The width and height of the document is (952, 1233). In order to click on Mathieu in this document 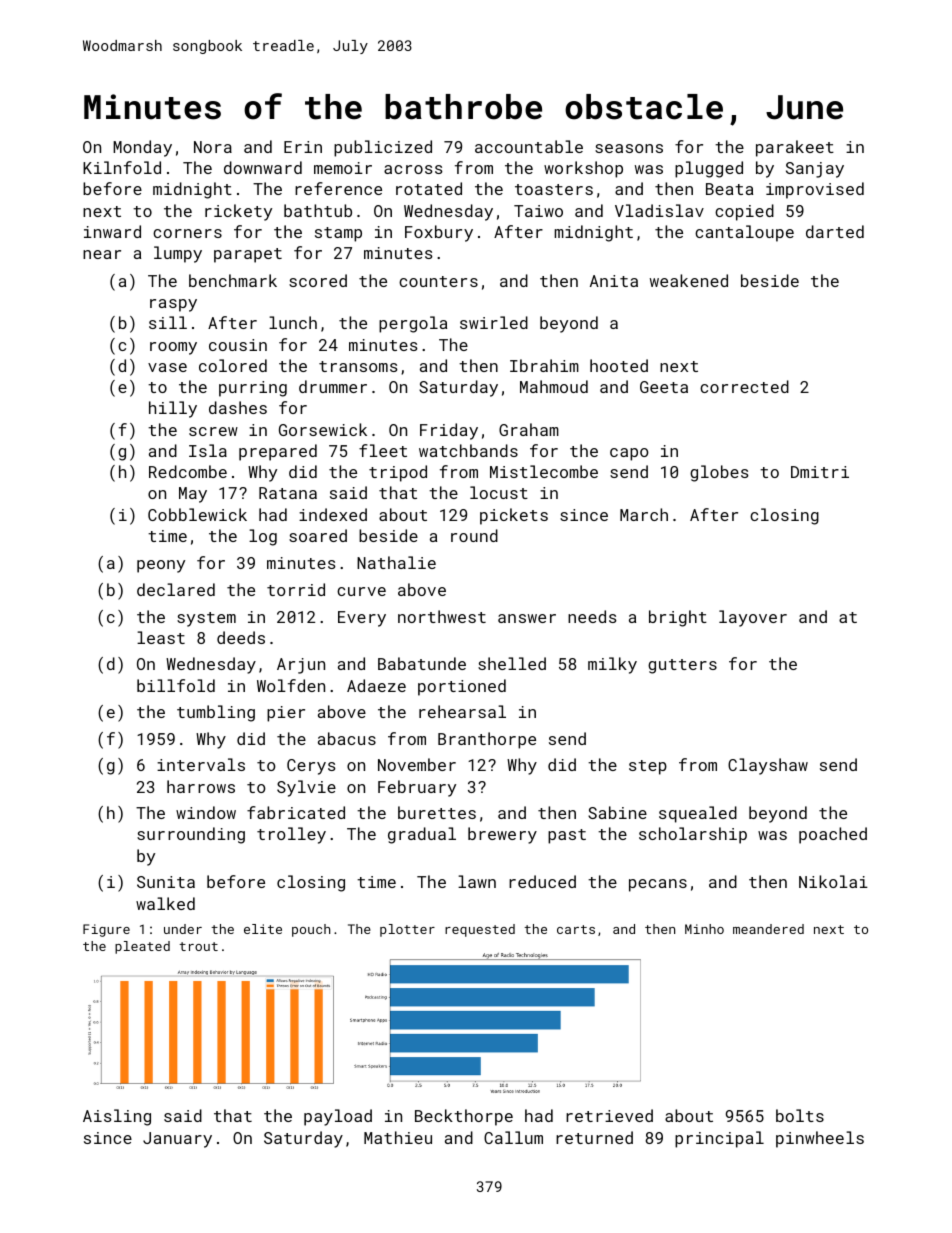, I will do `click(398, 1137)`.
